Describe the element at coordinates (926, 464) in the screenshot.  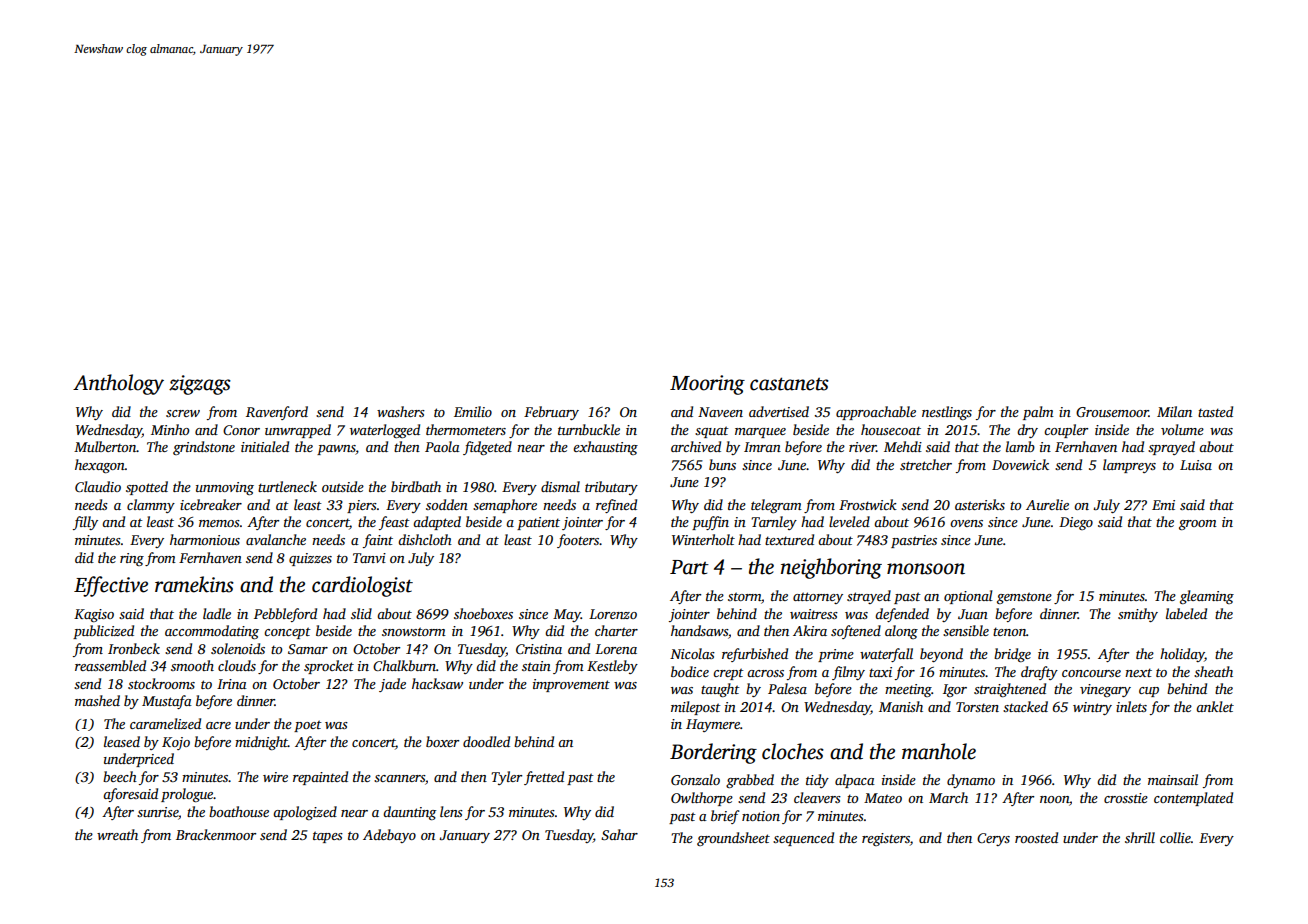
I see `stretcher` at that location.
